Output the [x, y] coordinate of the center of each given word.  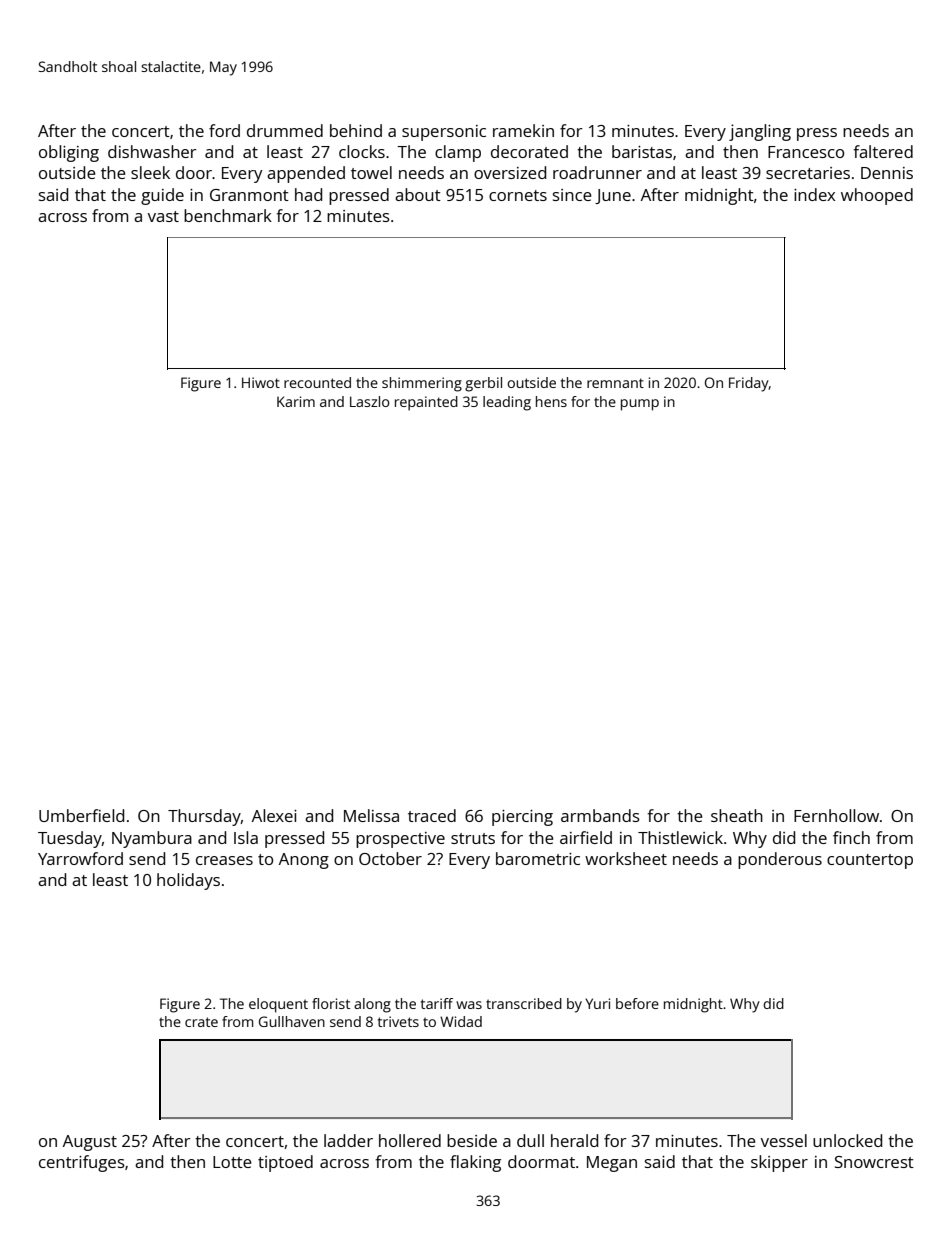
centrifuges [82, 1163]
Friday [749, 384]
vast [163, 216]
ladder [348, 1140]
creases [224, 860]
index [814, 194]
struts [473, 838]
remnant [615, 383]
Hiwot [261, 382]
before [637, 1003]
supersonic [444, 133]
